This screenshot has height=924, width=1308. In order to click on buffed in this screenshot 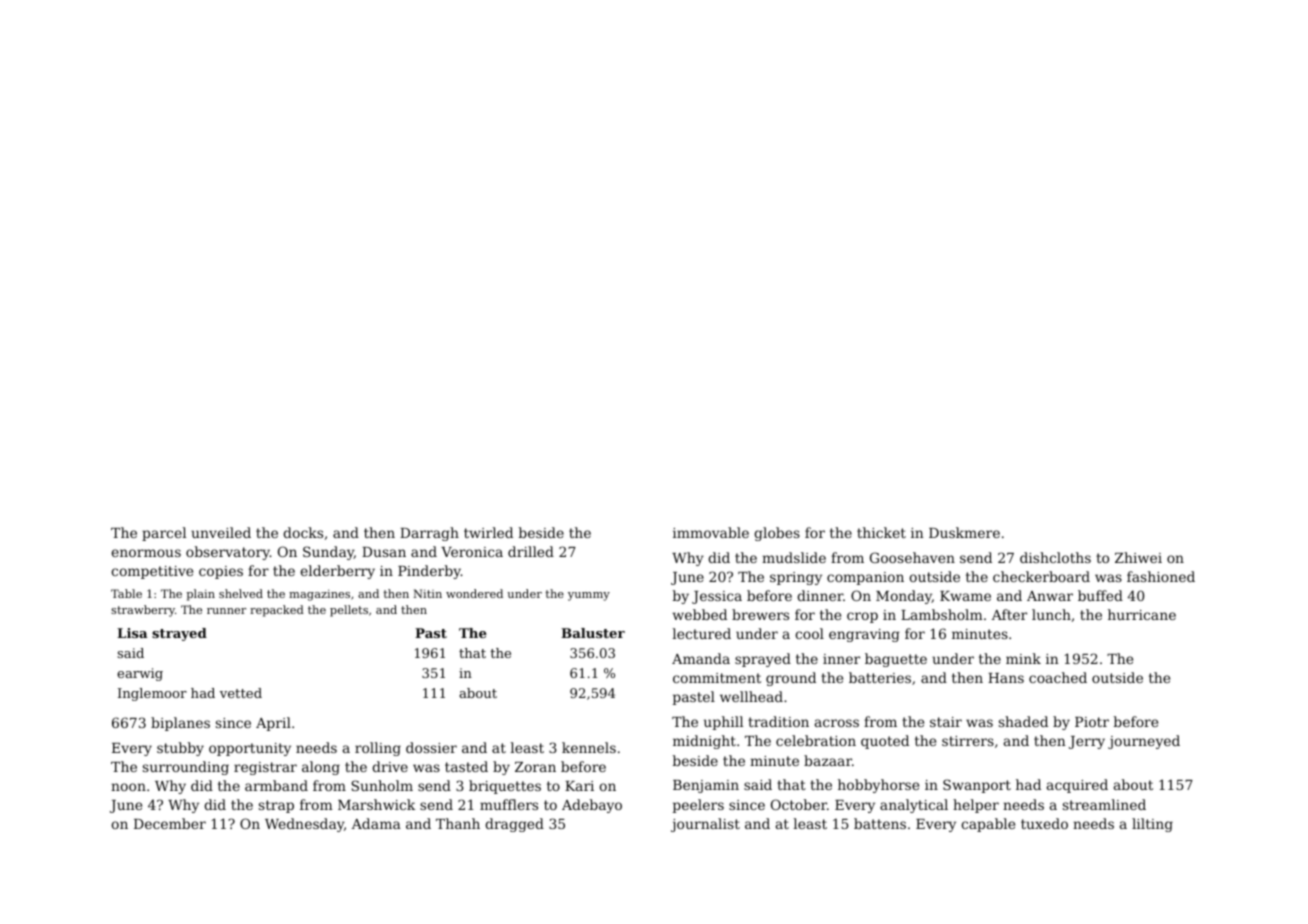, I will do `click(1100, 595)`.
